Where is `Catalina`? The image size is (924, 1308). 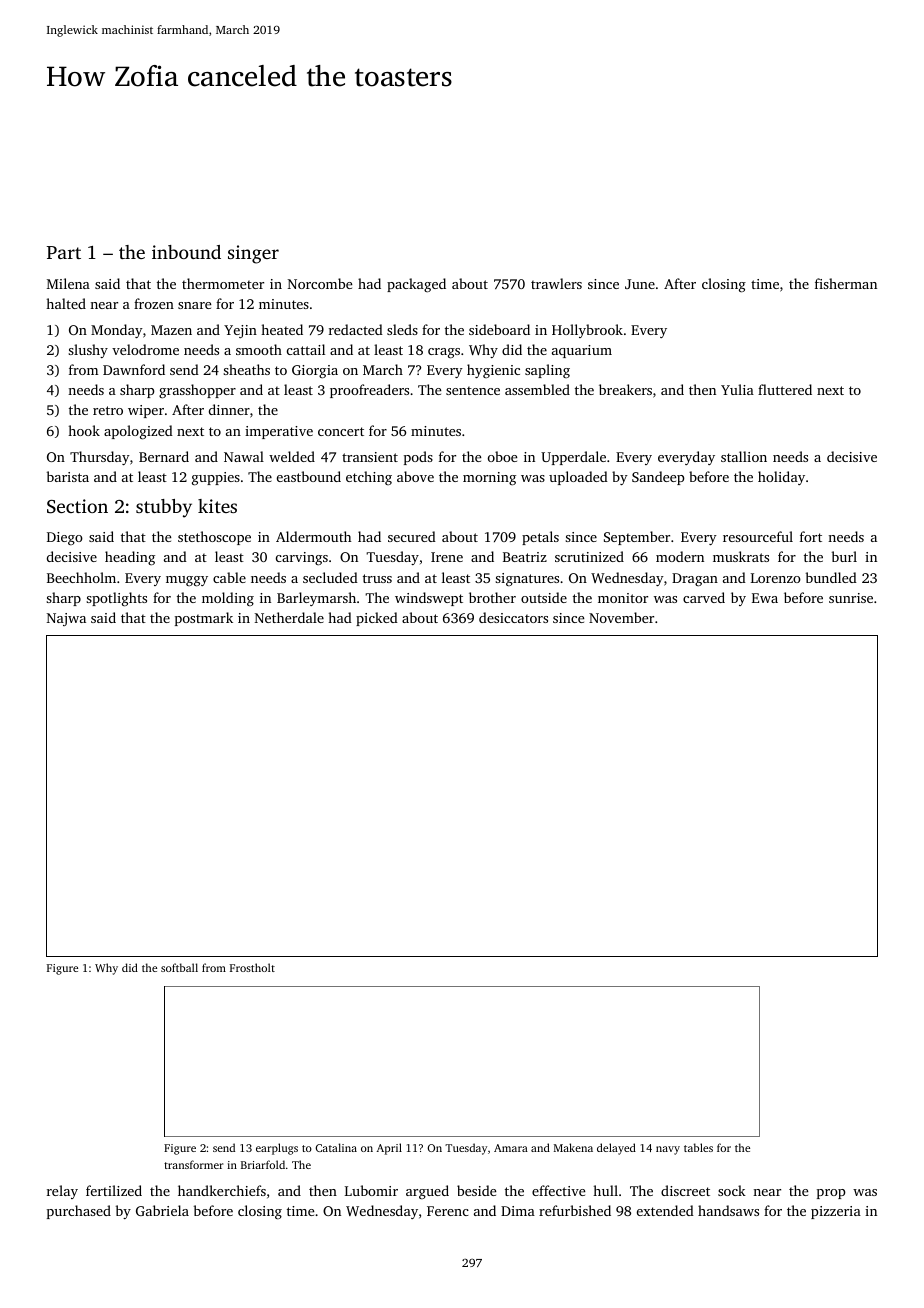 Catalina is located at coordinates (336, 1147).
